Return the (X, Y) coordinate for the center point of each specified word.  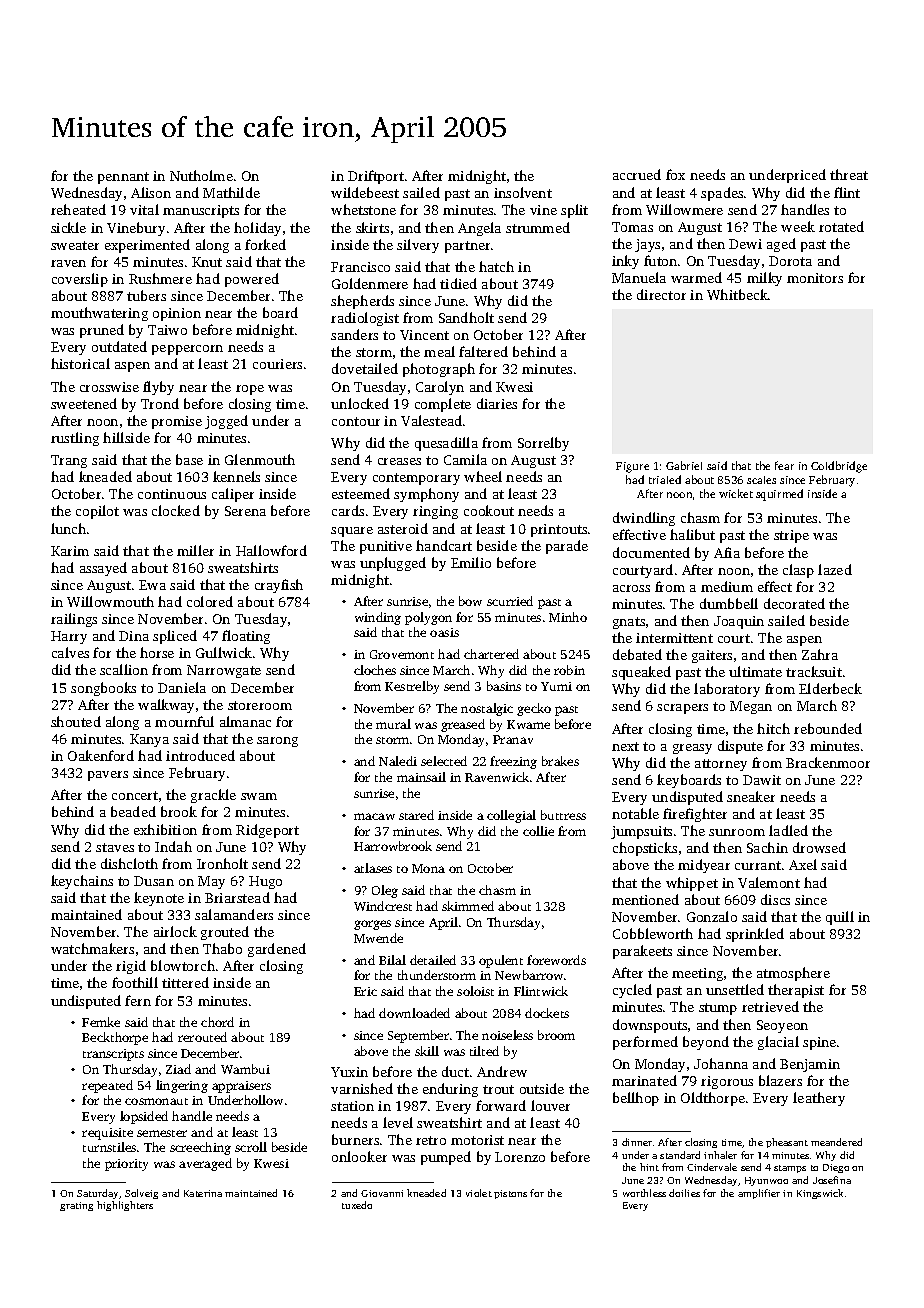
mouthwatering (99, 314)
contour (356, 421)
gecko (534, 709)
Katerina (203, 1193)
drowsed (819, 847)
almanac (245, 721)
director (661, 294)
